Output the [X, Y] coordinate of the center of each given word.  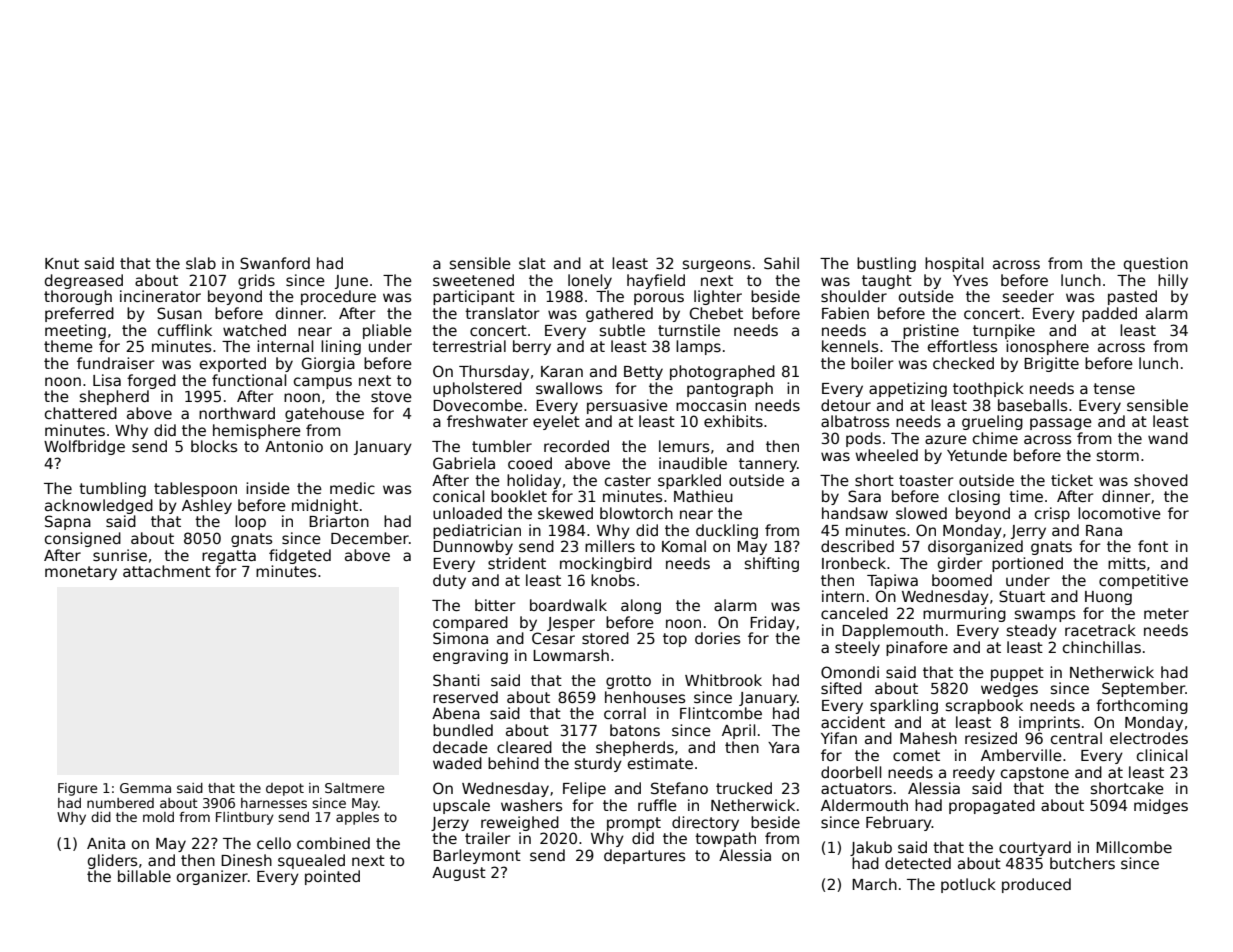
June [351, 282]
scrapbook [984, 706]
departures [644, 856]
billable [144, 876]
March [874, 884]
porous [659, 299]
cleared [524, 747]
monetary [81, 573]
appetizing [908, 389]
